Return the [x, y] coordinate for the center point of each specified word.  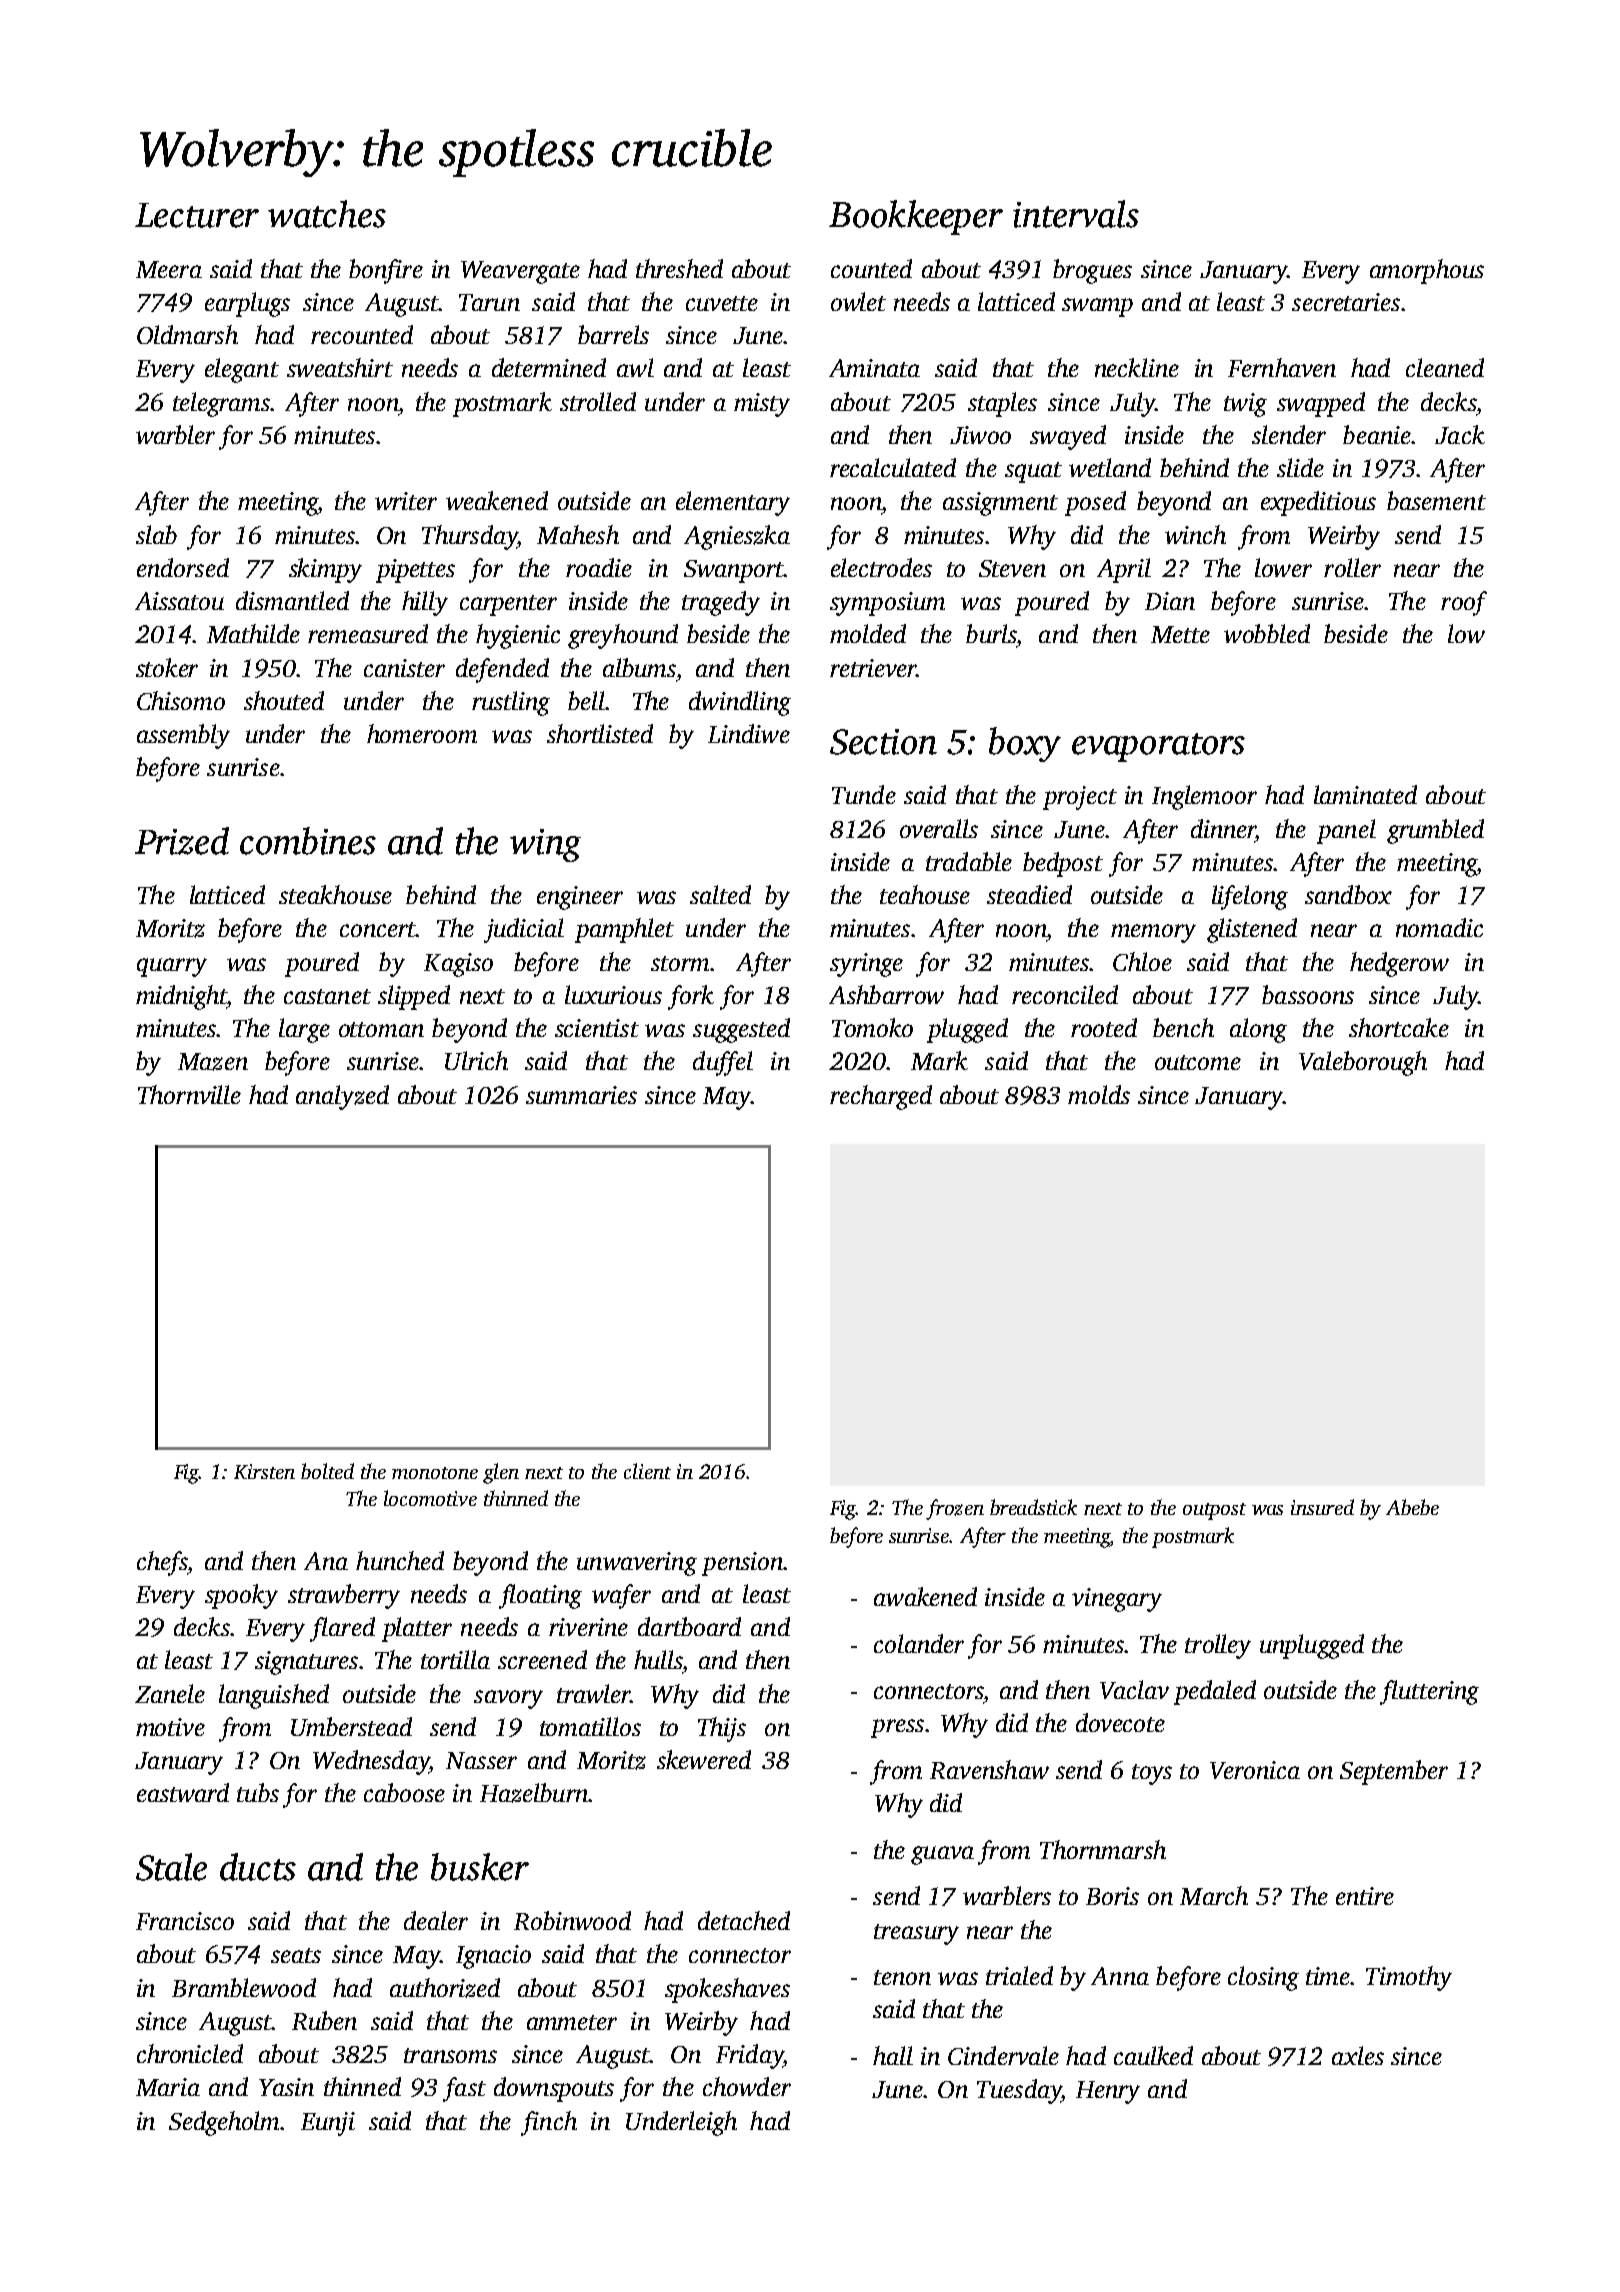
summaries [581, 1095]
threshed [679, 268]
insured [1322, 1507]
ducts [258, 1867]
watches [327, 214]
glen [501, 1473]
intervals [1076, 214]
